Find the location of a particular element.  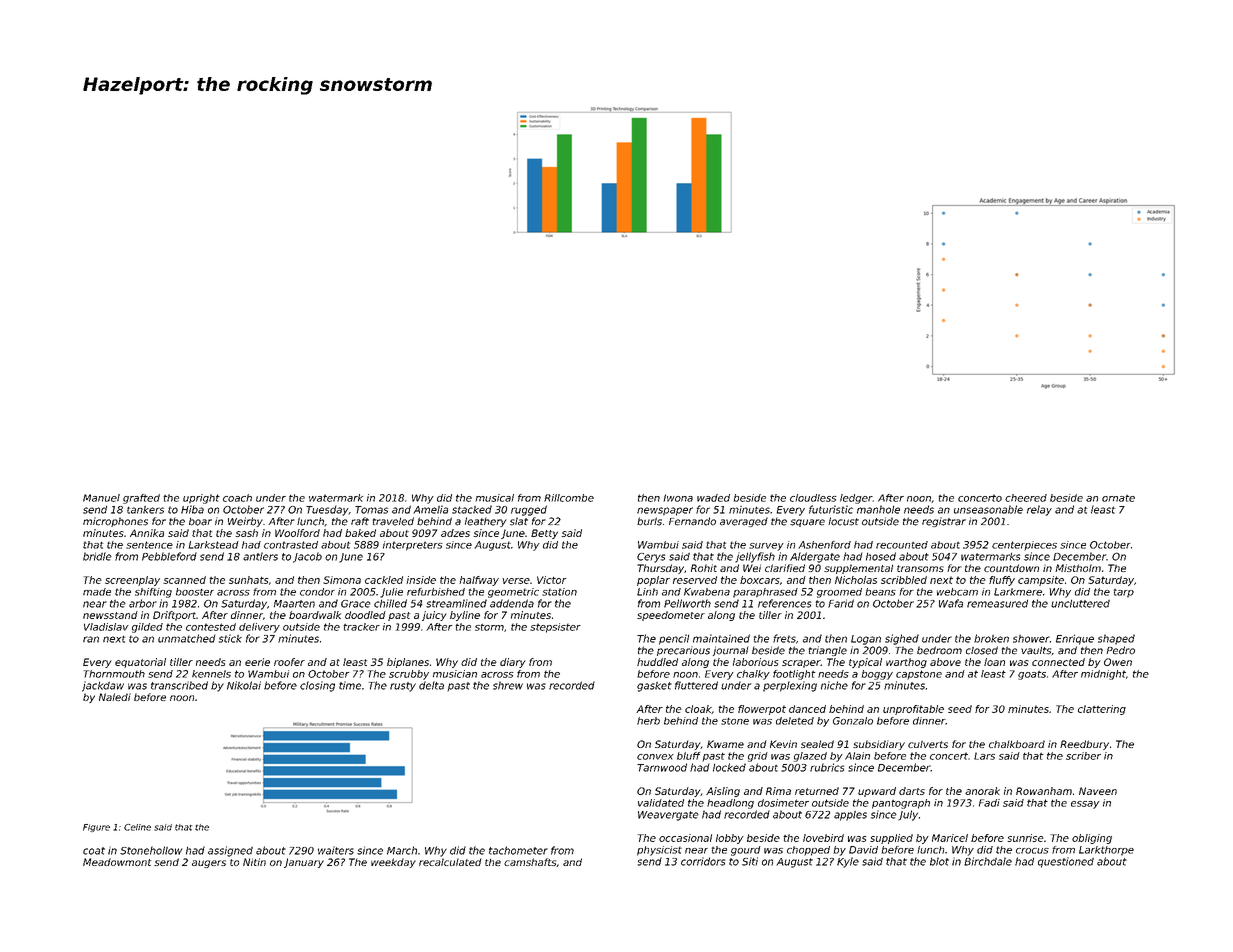

Larkthorpe is located at coordinates (1106, 851).
